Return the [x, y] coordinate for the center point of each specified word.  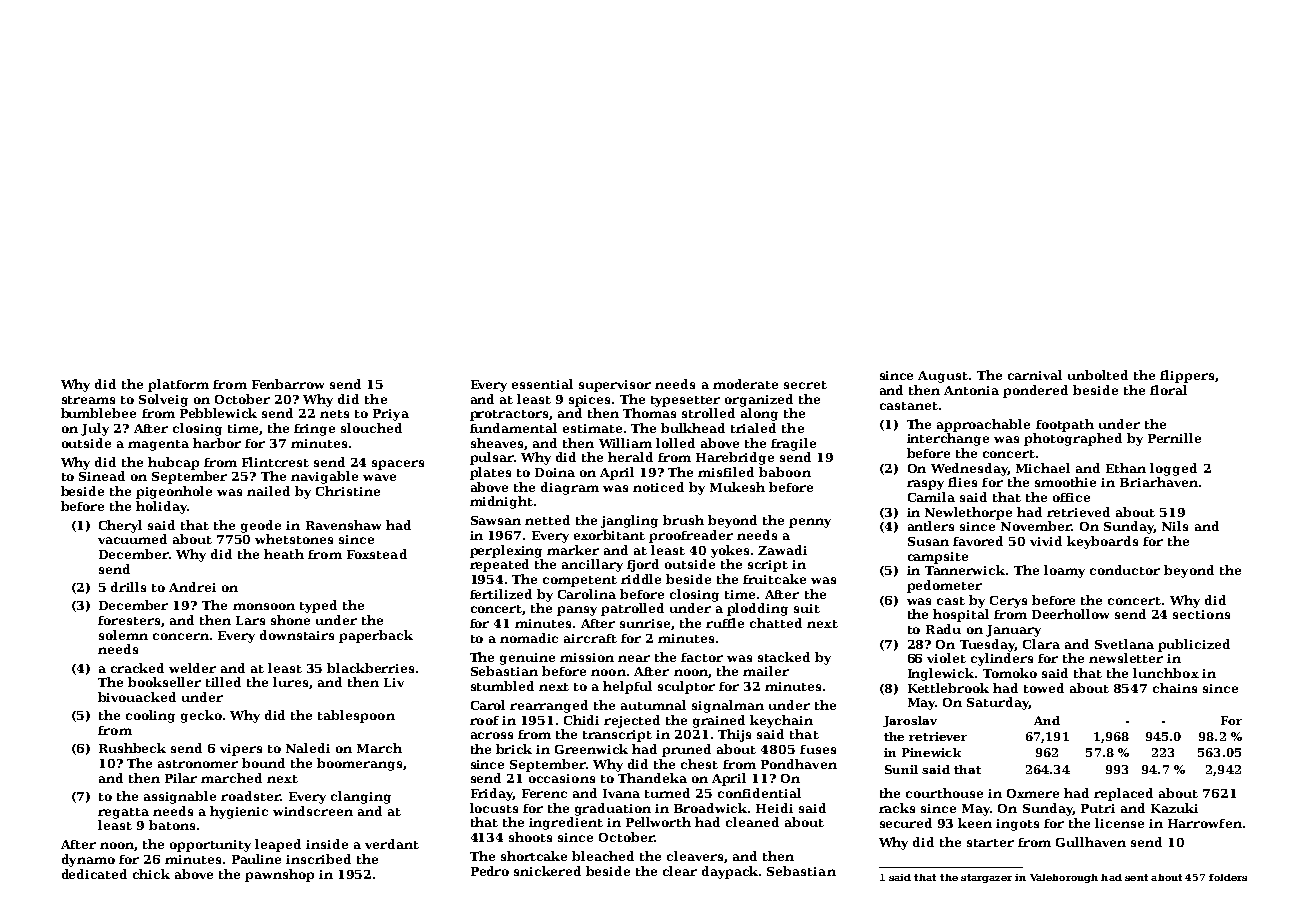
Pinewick [931, 752]
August [943, 377]
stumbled [502, 686]
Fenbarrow [288, 384]
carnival [1035, 375]
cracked [137, 668]
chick [151, 874]
